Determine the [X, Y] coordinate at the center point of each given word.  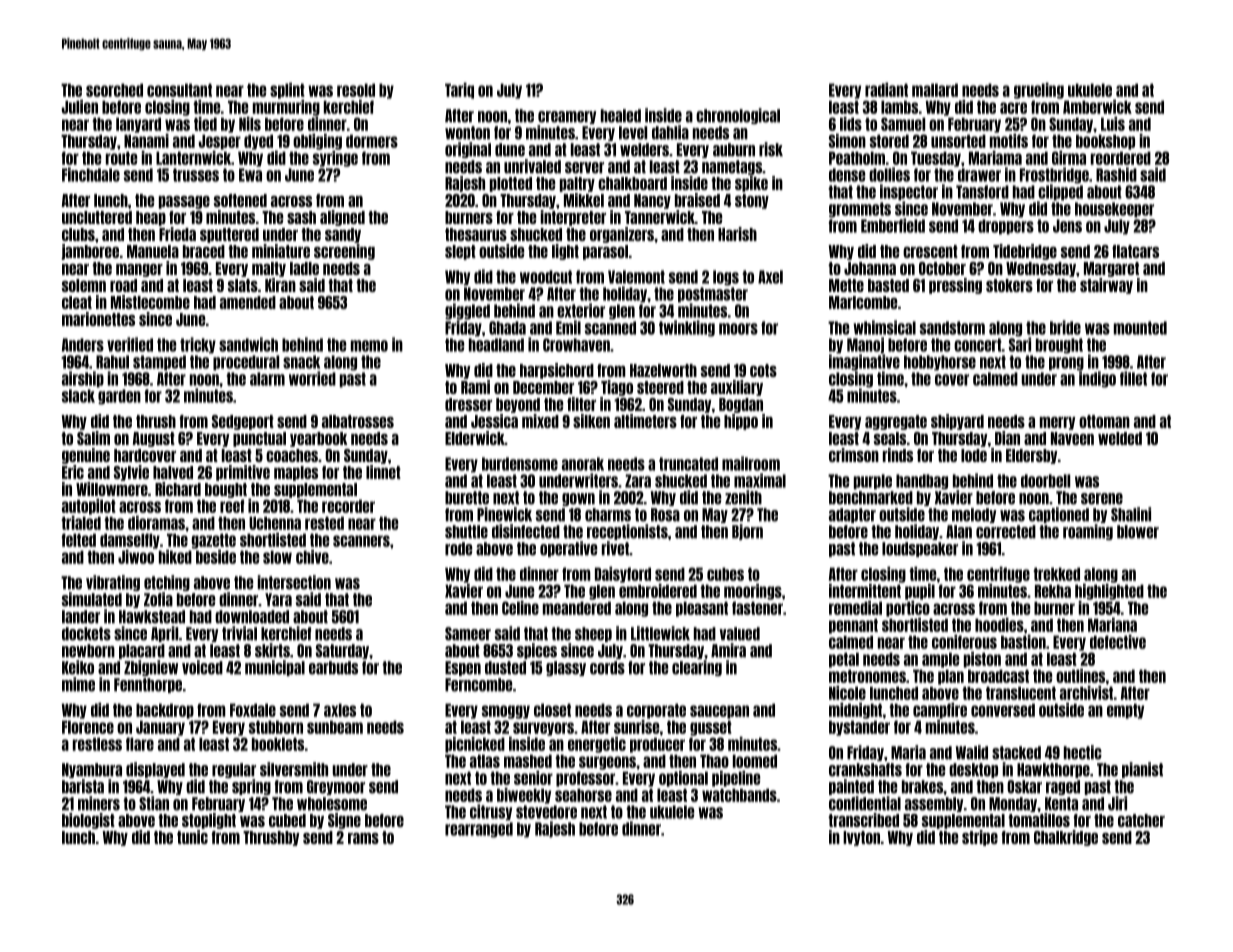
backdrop [165, 711]
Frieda [177, 234]
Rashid [1116, 174]
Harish [737, 234]
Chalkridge [1066, 838]
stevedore [546, 812]
